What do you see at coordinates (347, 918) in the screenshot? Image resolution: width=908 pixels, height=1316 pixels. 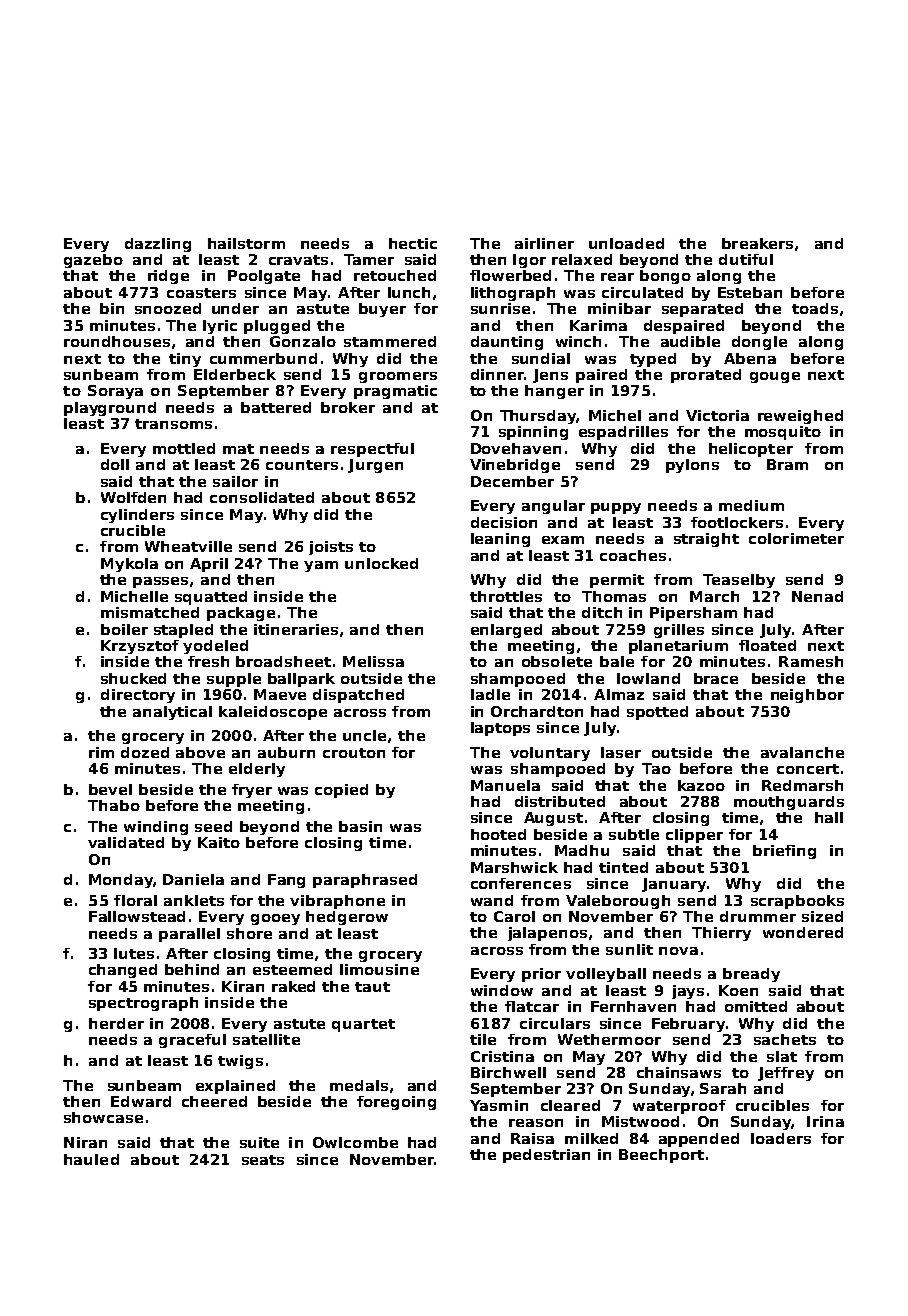 I see `hedgerow` at bounding box center [347, 918].
